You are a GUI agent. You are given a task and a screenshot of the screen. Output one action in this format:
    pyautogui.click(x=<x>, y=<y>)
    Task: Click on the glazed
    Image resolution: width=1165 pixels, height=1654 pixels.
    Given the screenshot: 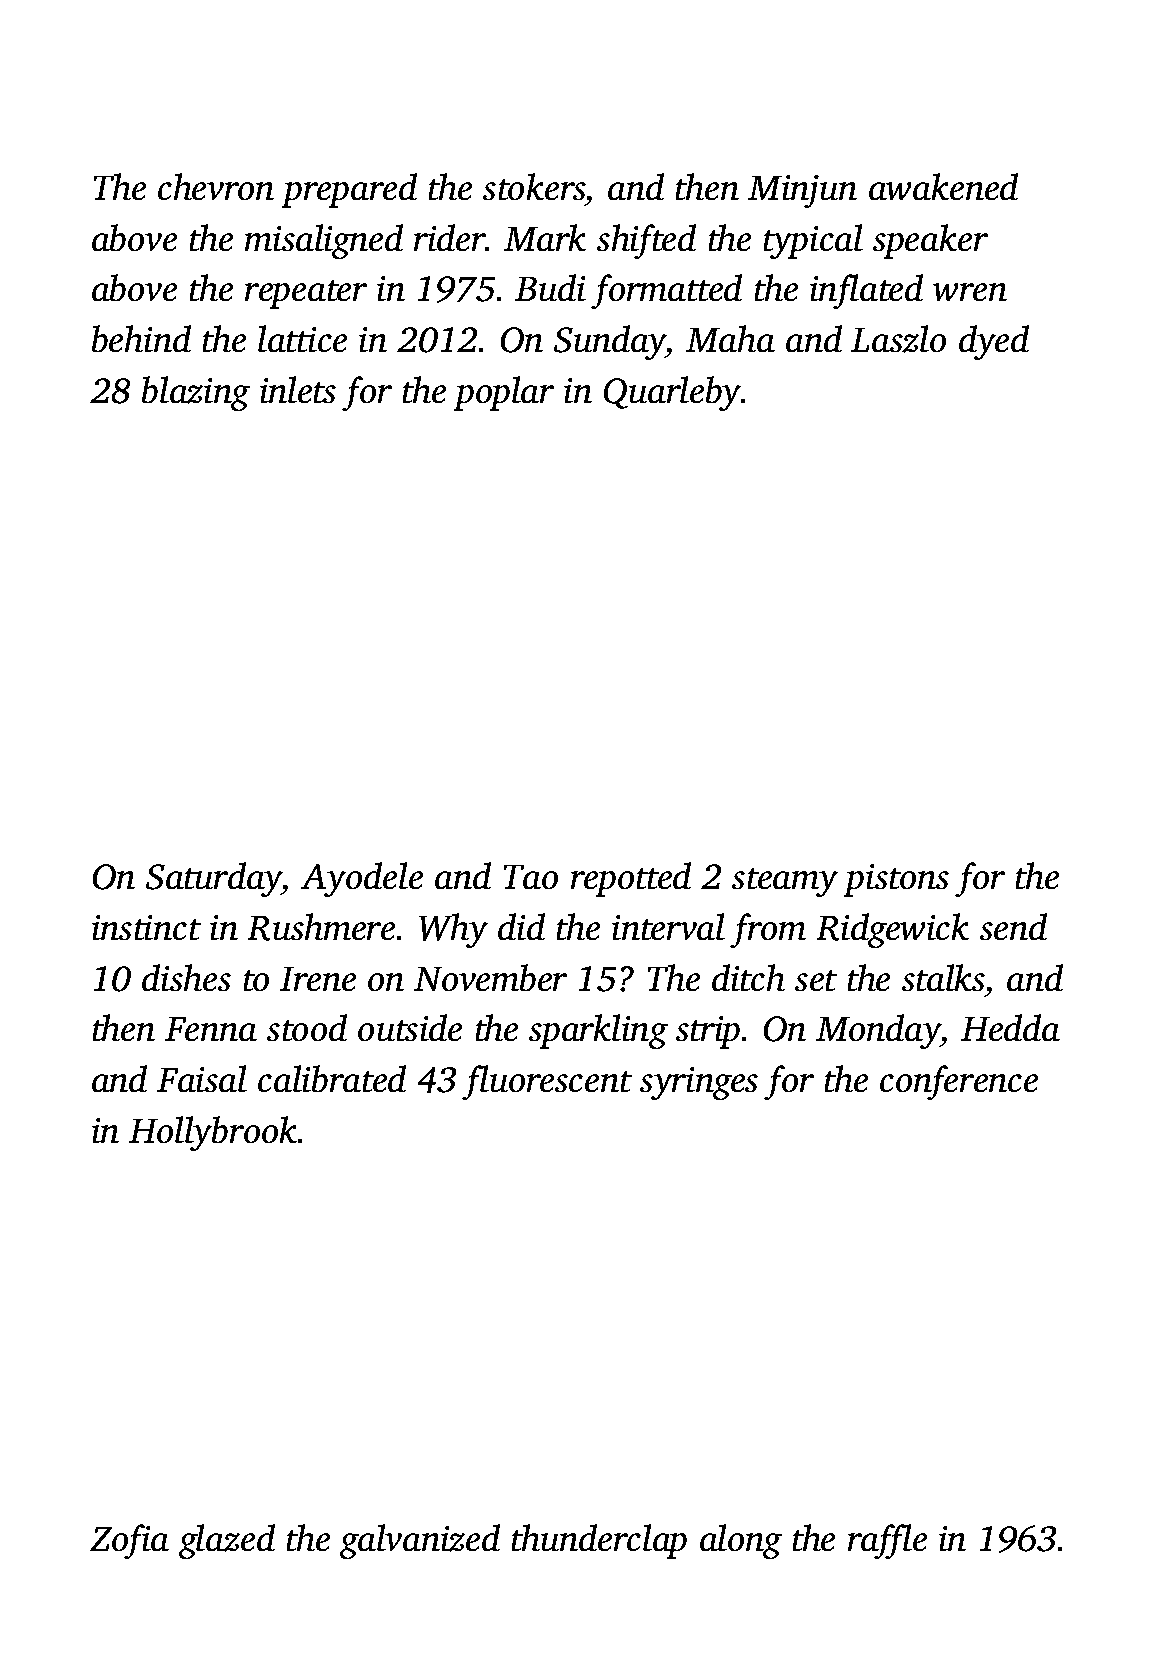 What is the action you would take?
    pyautogui.click(x=227, y=1541)
